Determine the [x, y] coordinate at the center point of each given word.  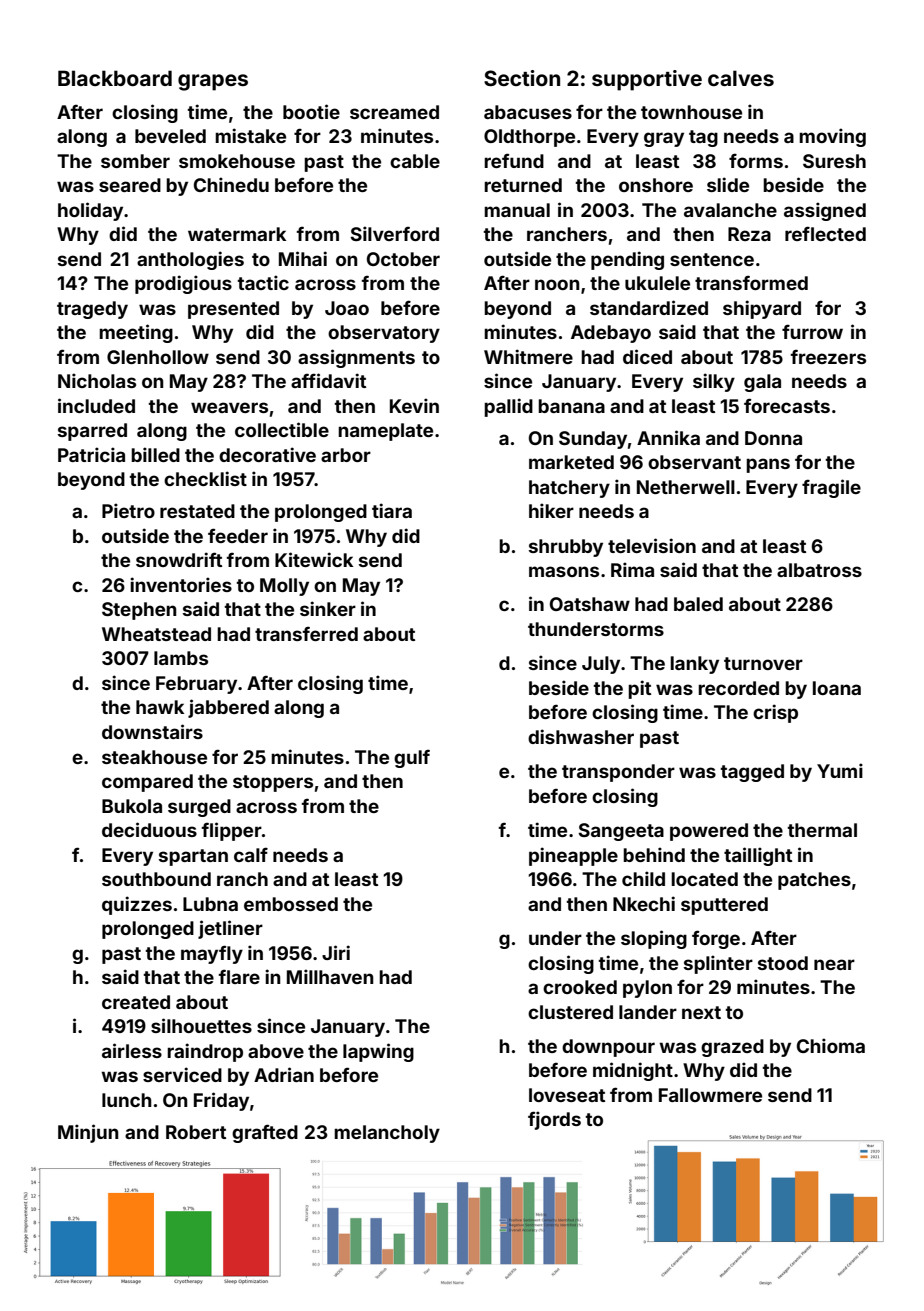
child [643, 878]
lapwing [378, 1052]
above [276, 1051]
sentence [712, 259]
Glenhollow [158, 357]
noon [557, 284]
